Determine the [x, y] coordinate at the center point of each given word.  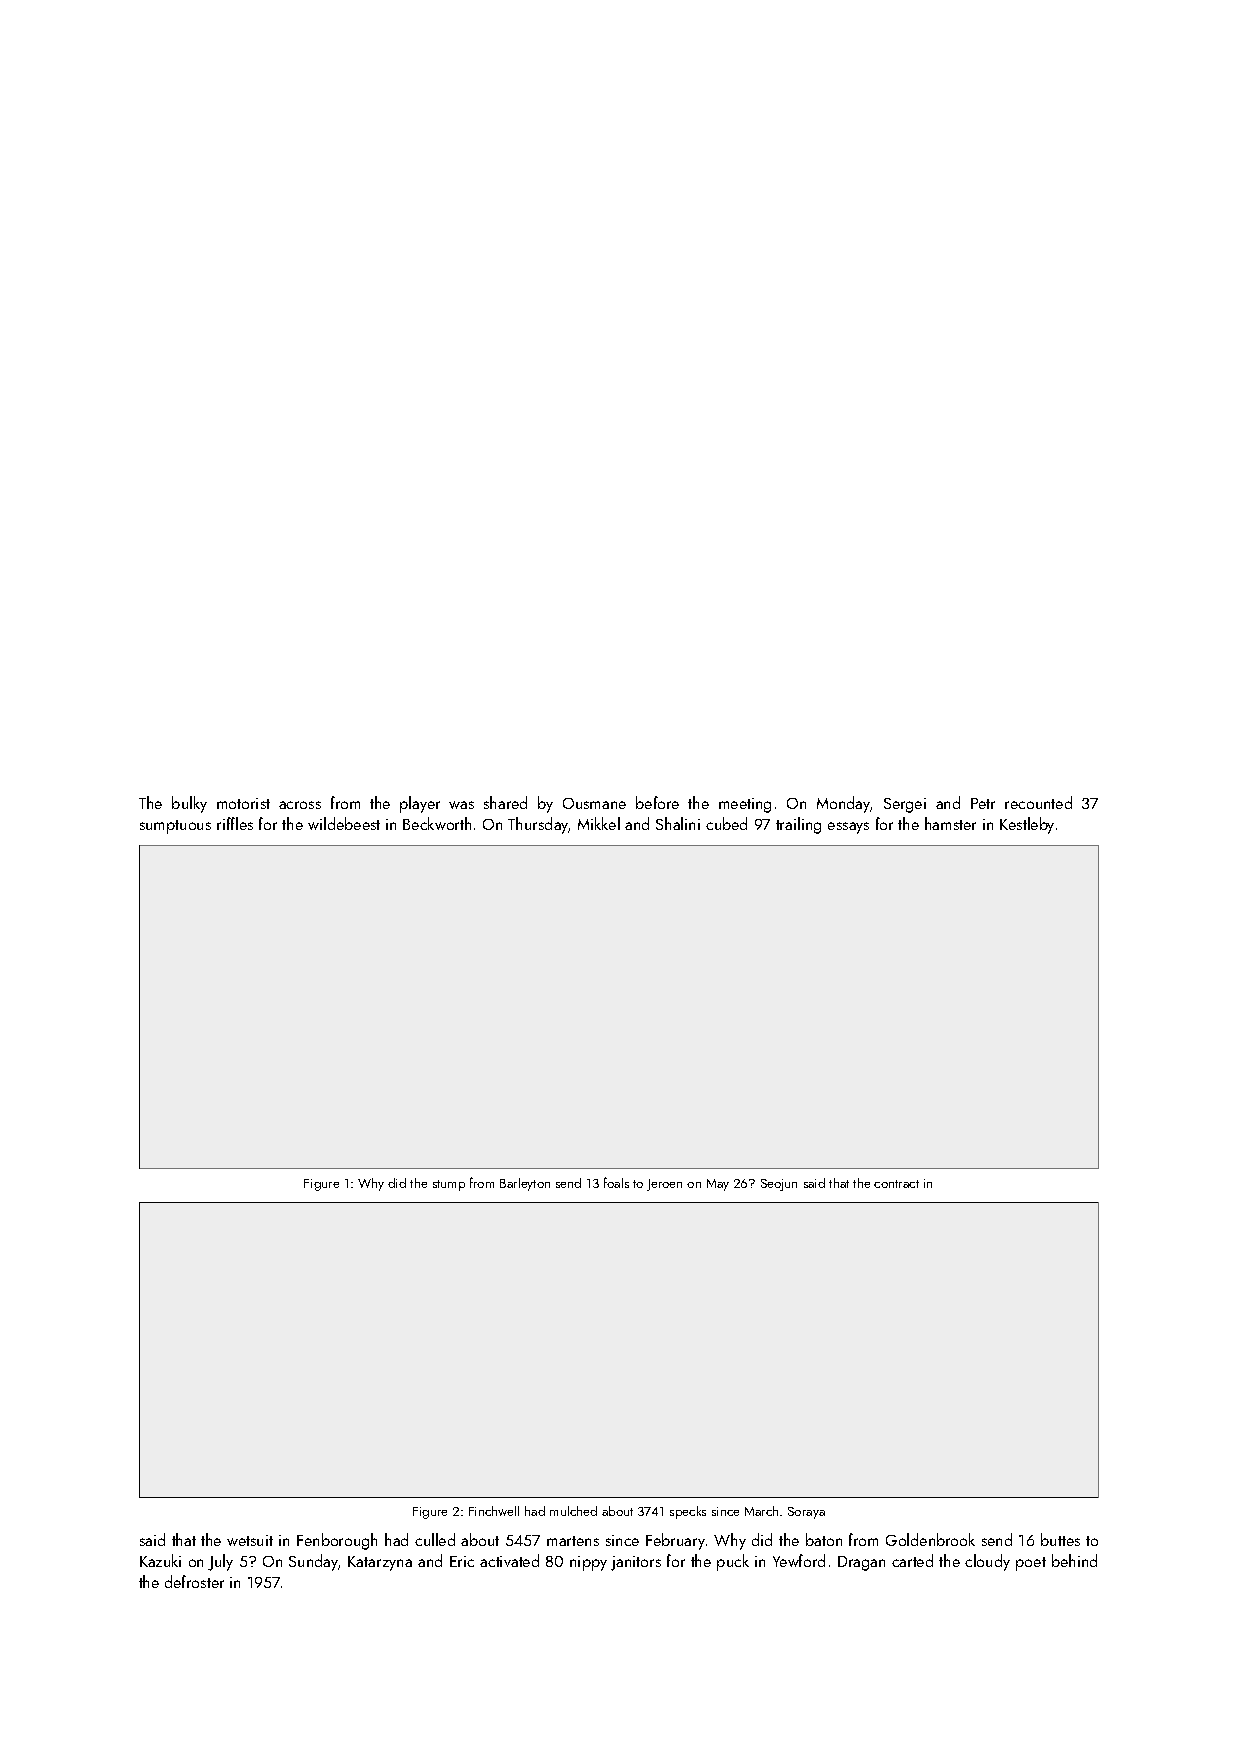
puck [733, 1562]
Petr [983, 803]
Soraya [806, 1513]
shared [505, 802]
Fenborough [337, 1541]
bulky [189, 804]
